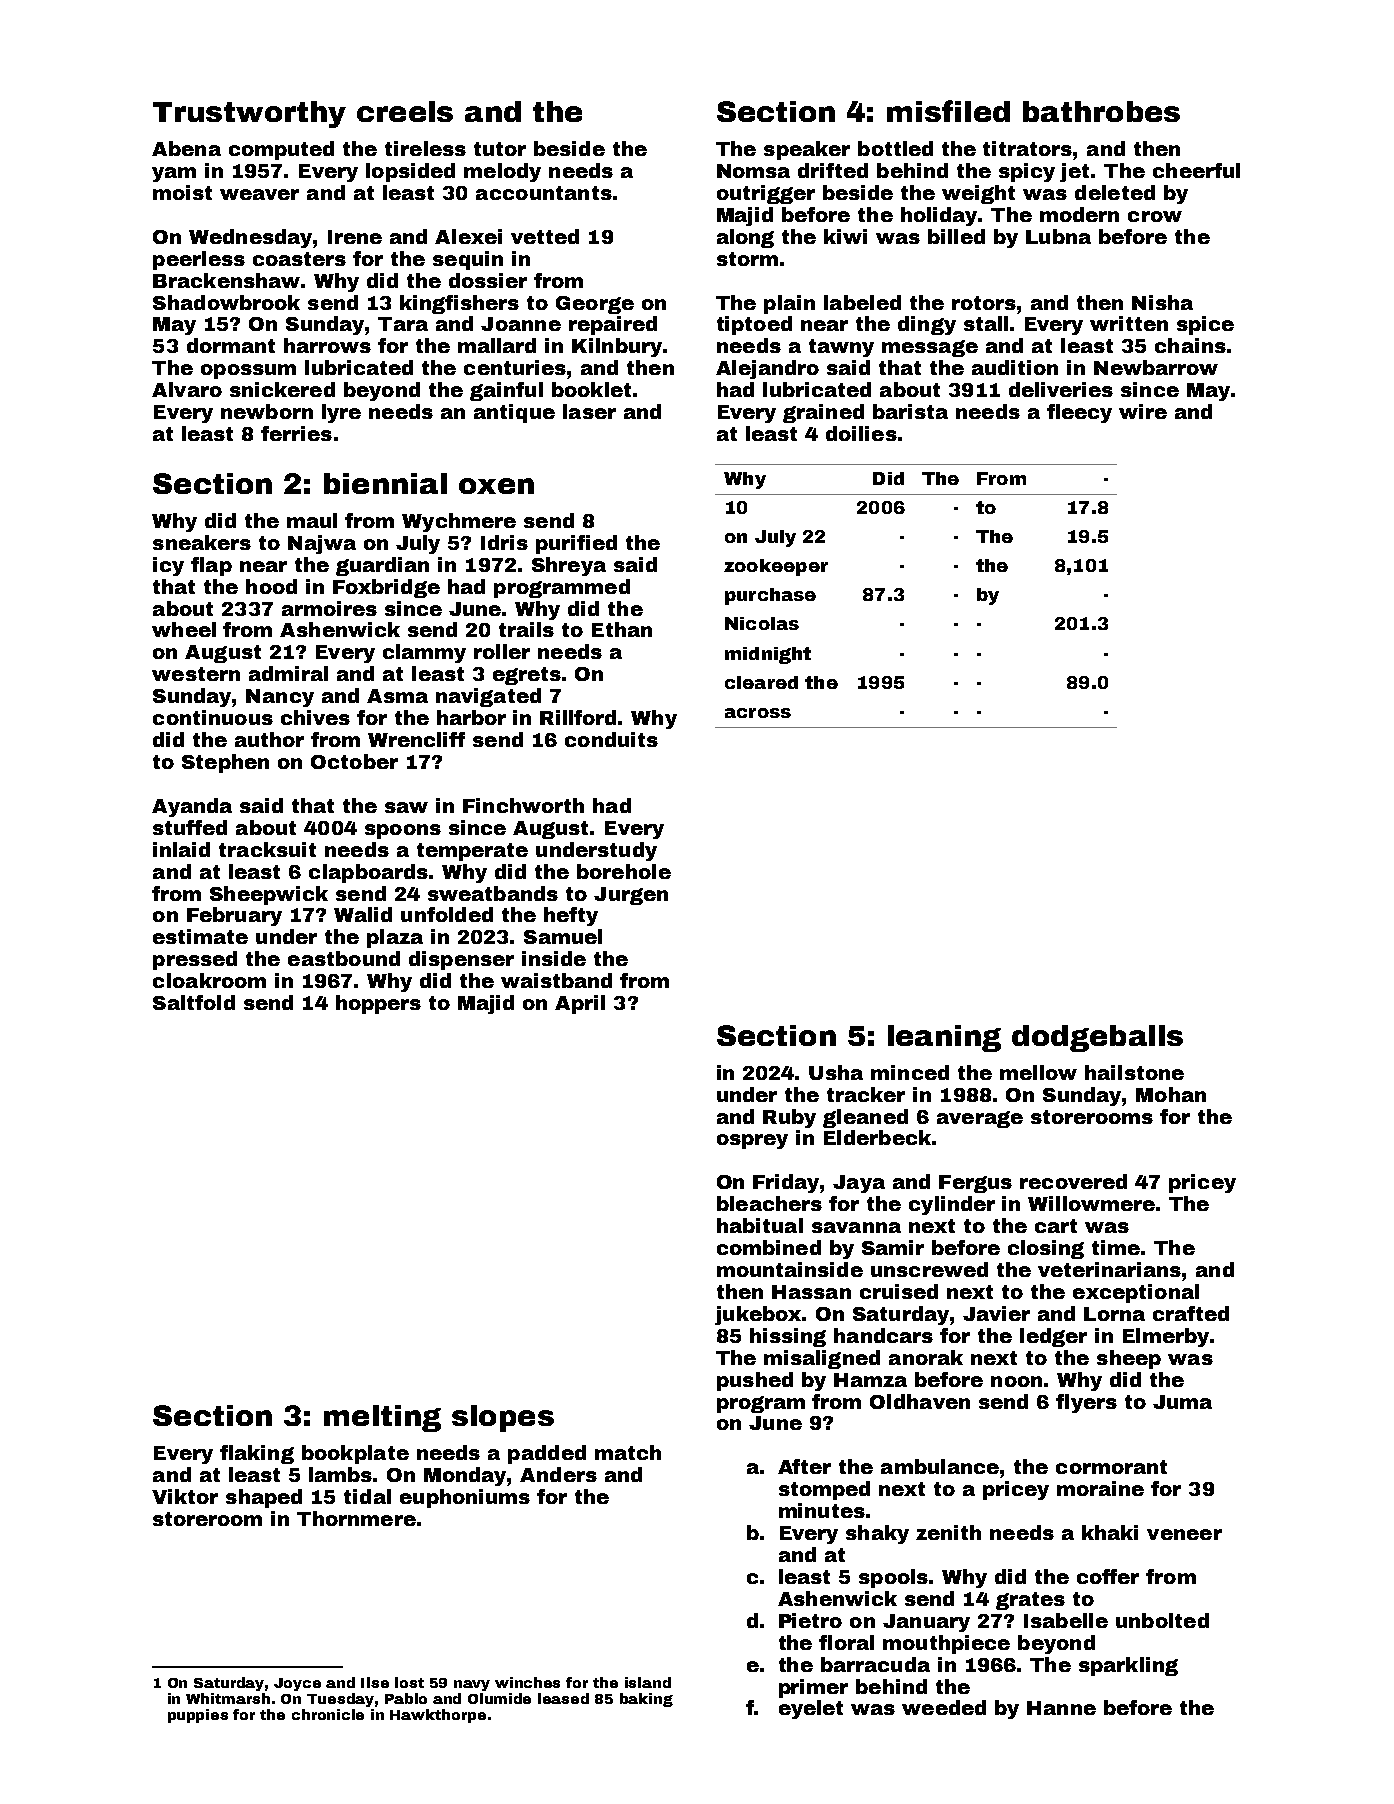  Describe the element at coordinates (1184, 1534) in the screenshot. I see `veneer` at that location.
